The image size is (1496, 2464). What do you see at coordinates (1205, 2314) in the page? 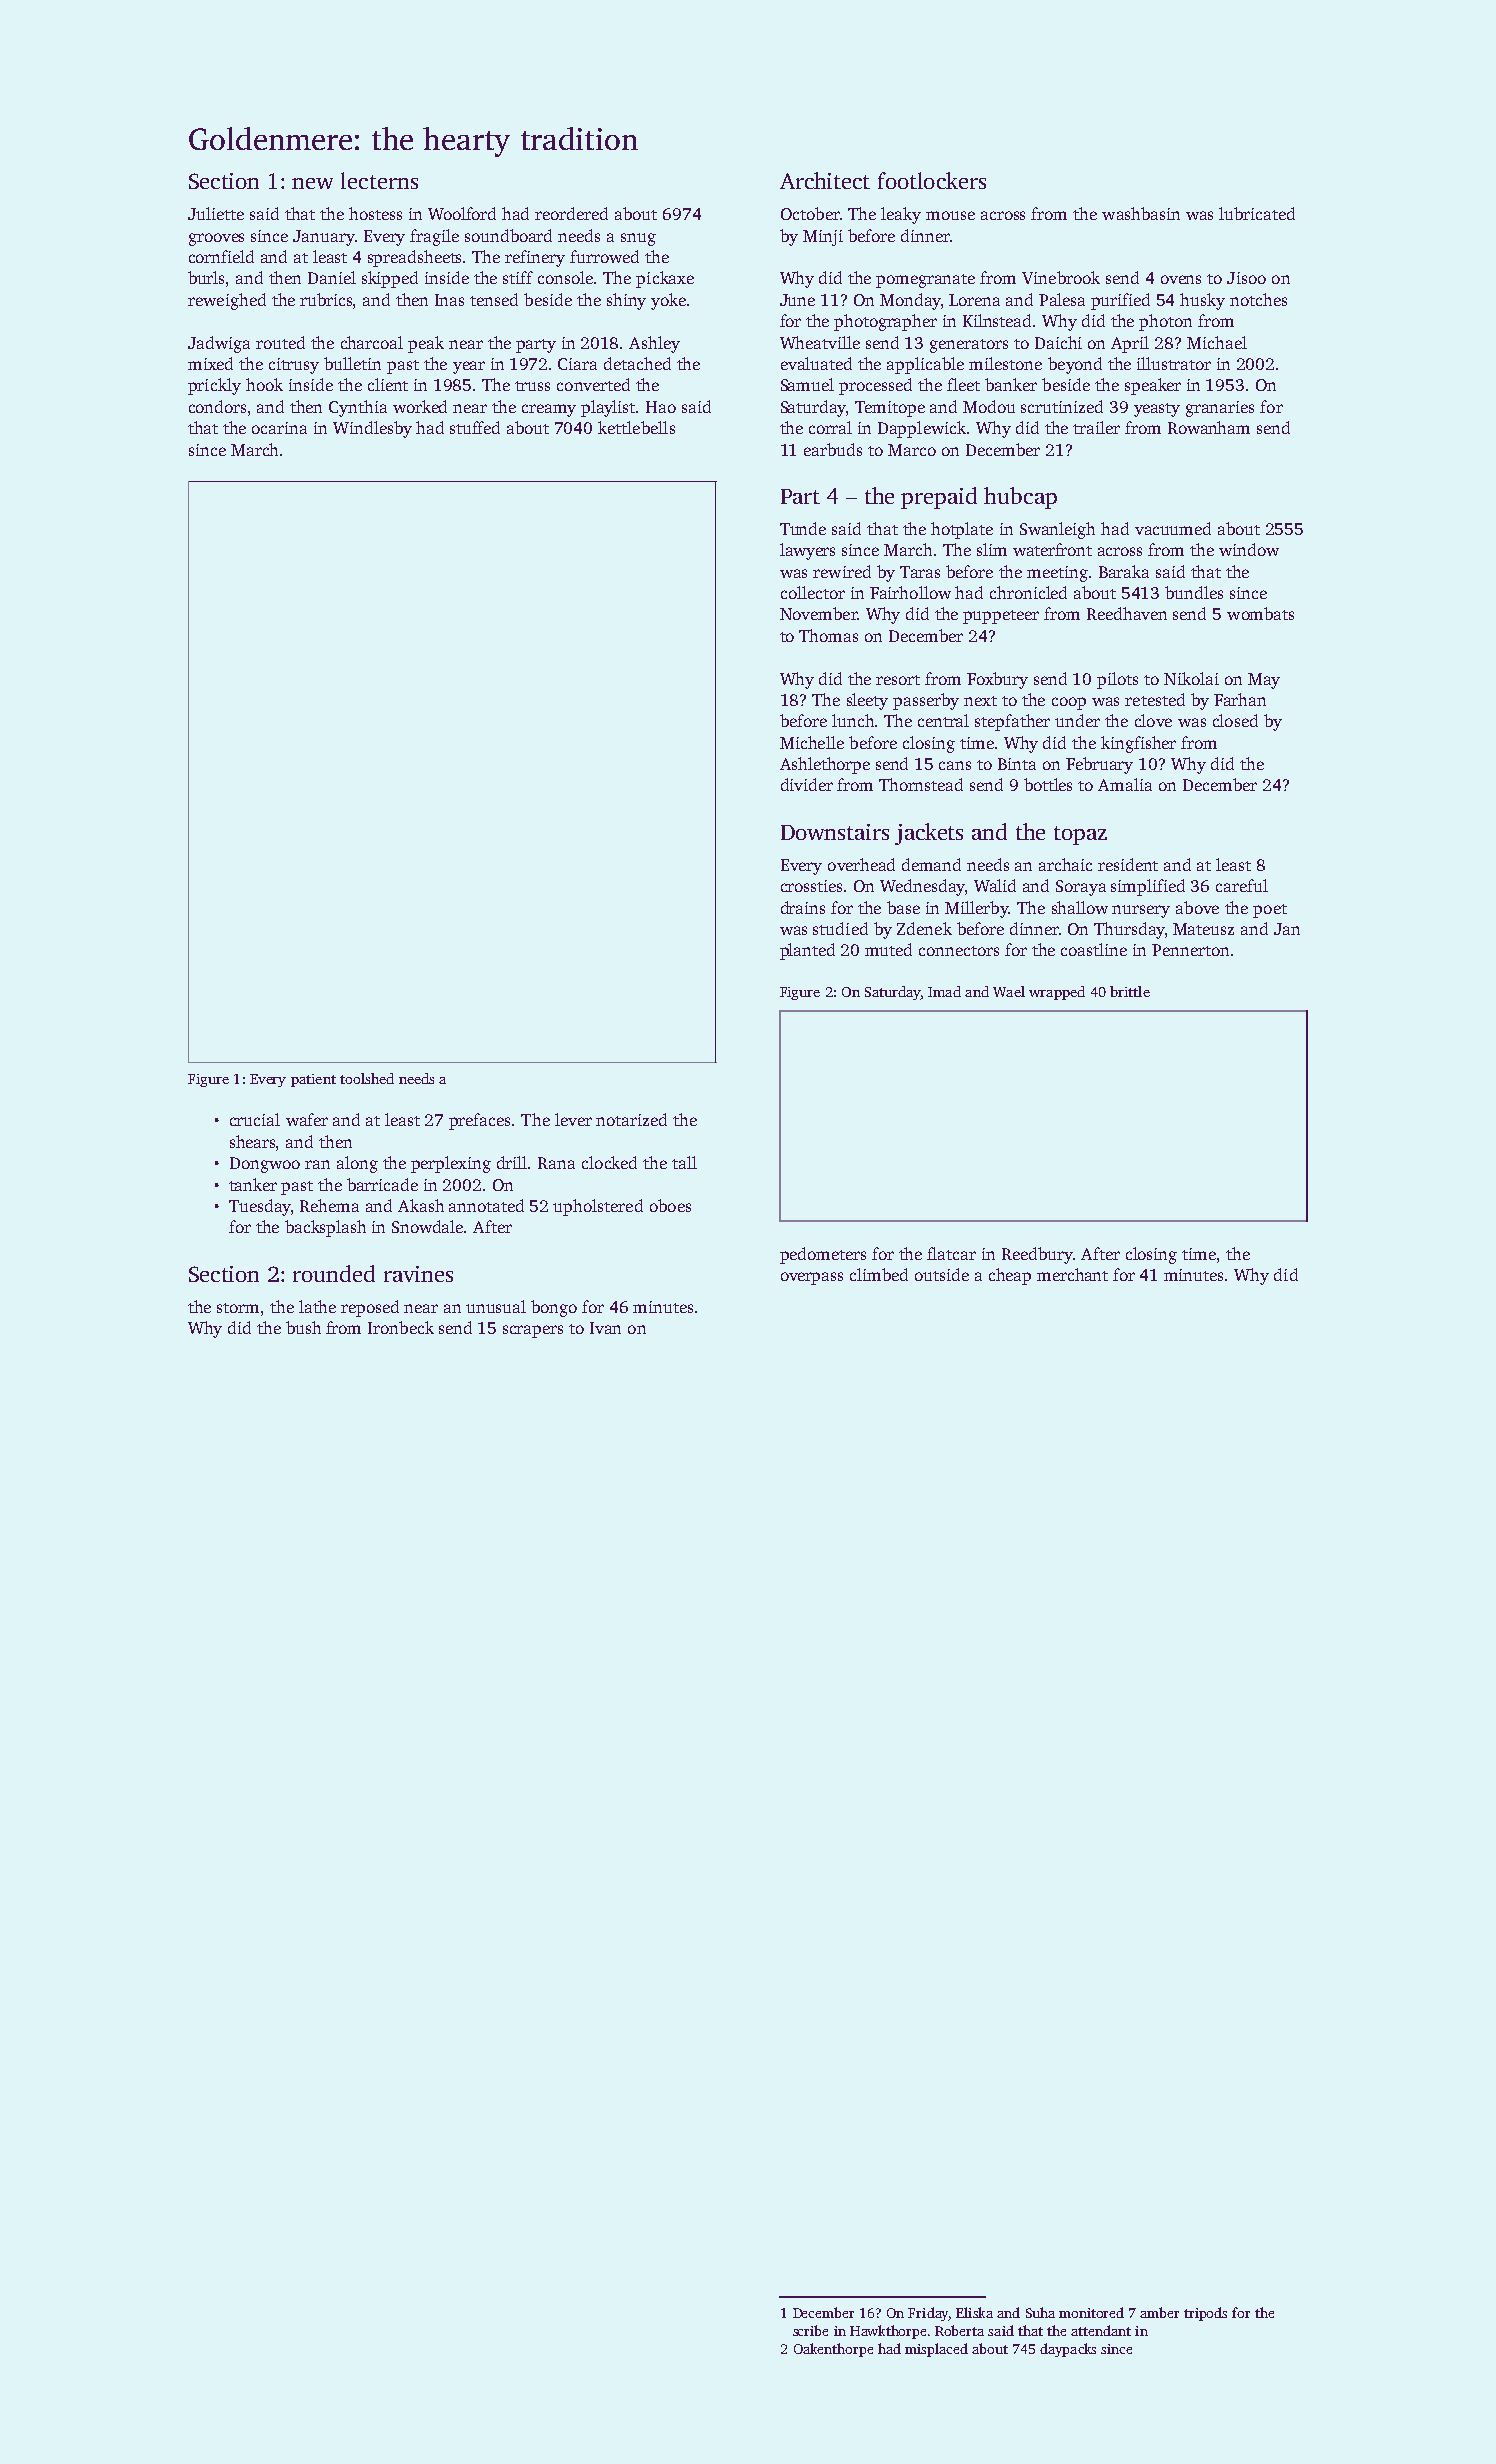
I see `tripods` at bounding box center [1205, 2314].
